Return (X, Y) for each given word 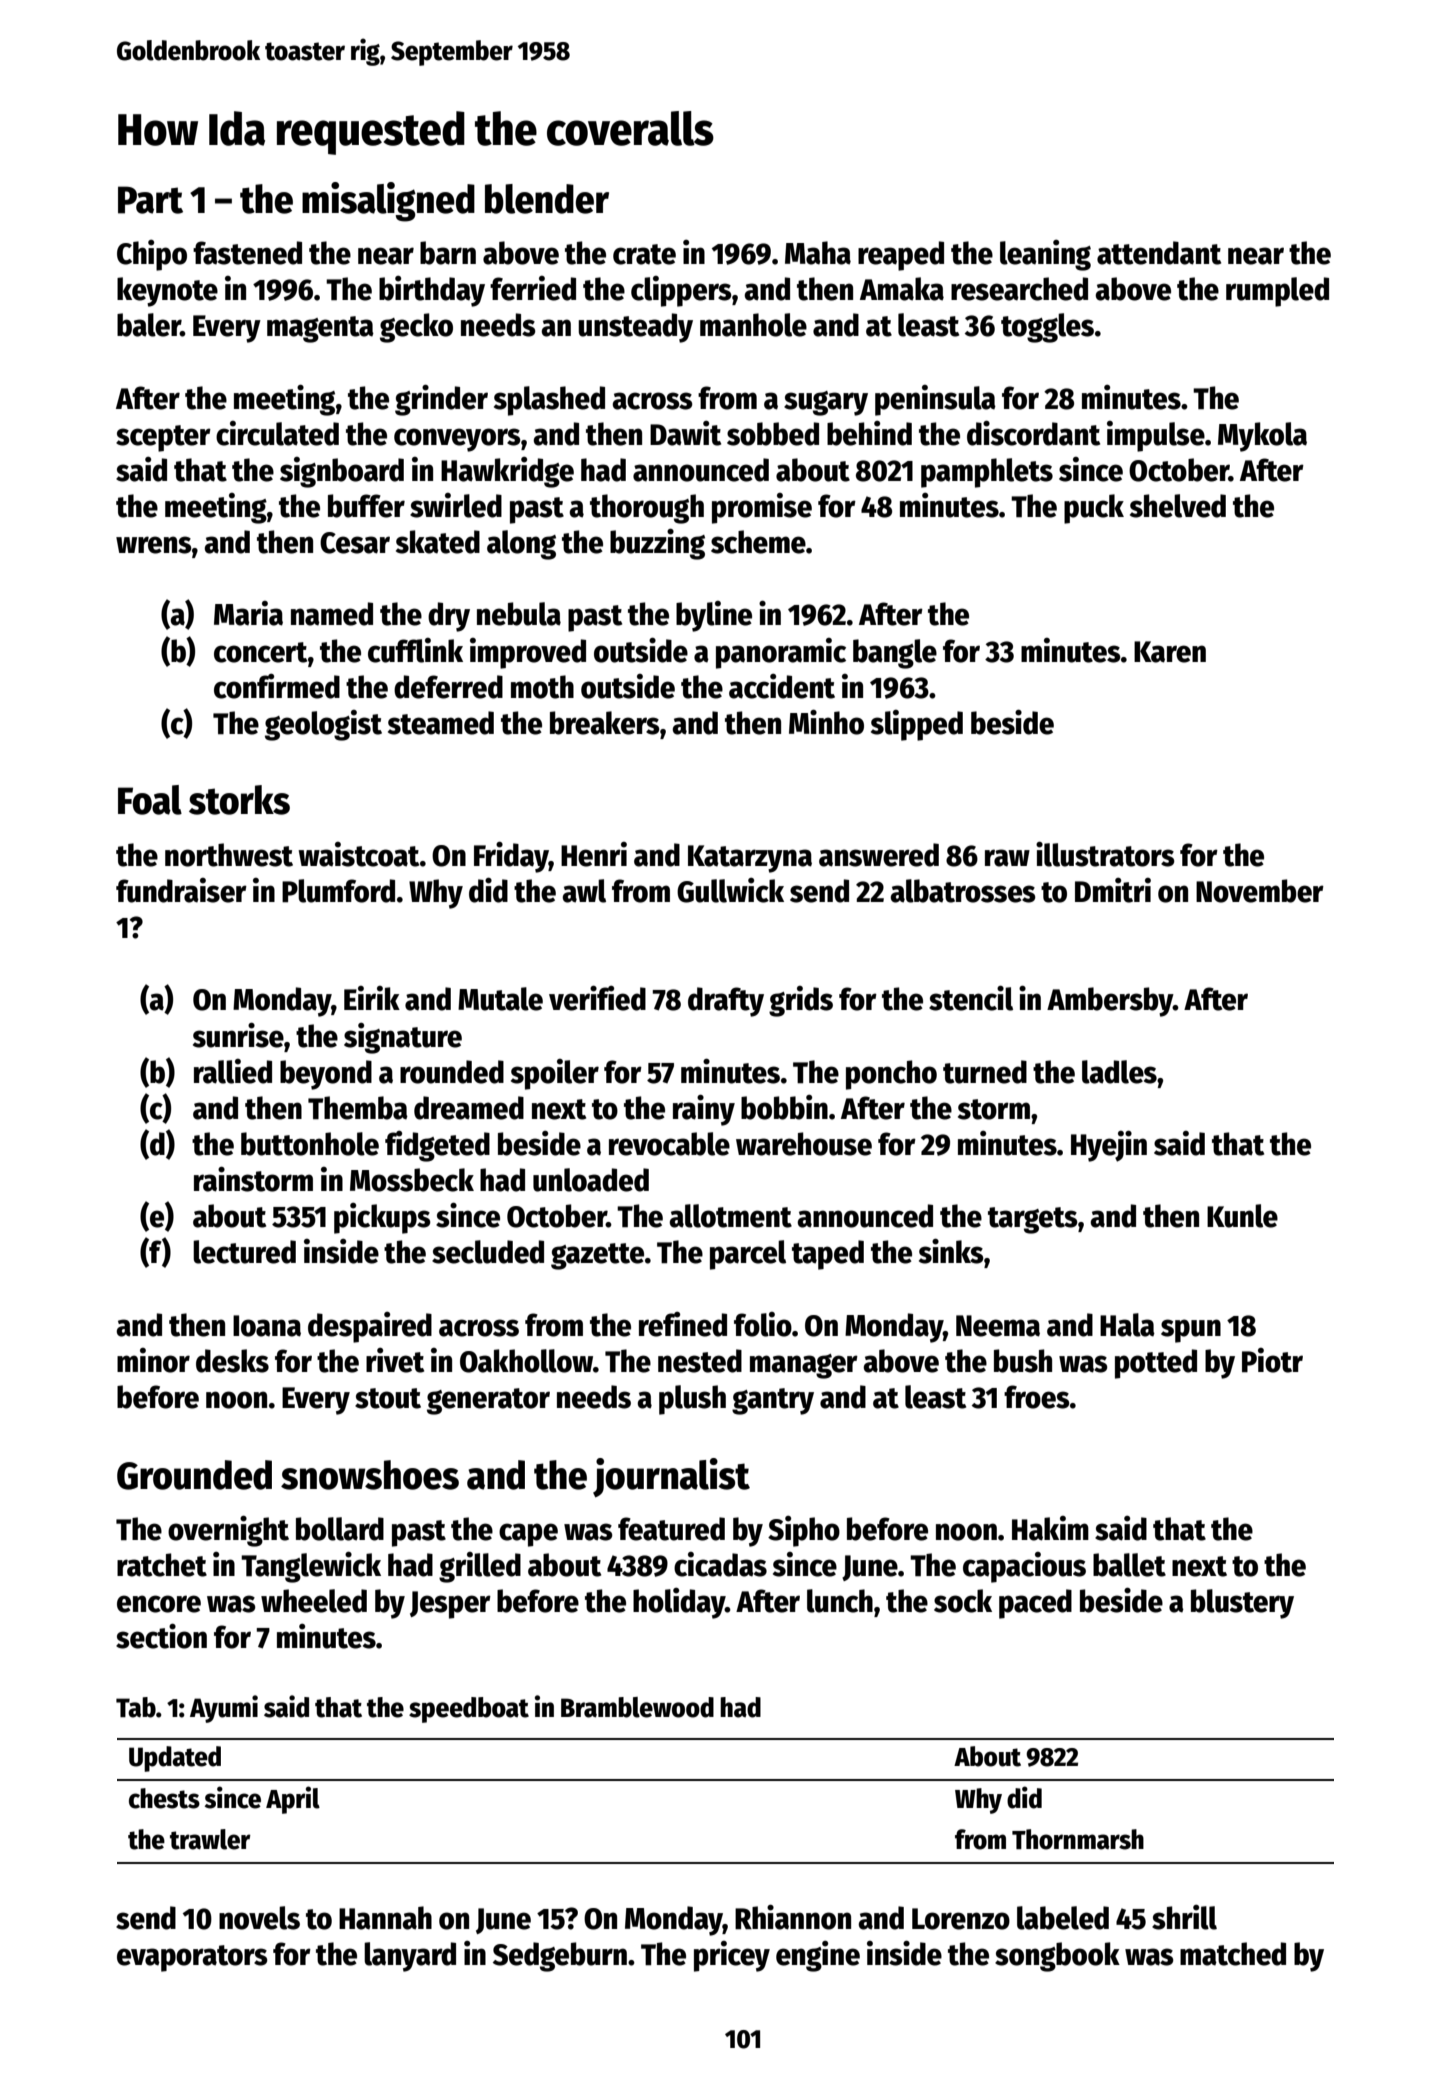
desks (232, 1361)
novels (259, 1918)
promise (762, 508)
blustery (1242, 1604)
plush (692, 1400)
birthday (432, 291)
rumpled (1277, 292)
